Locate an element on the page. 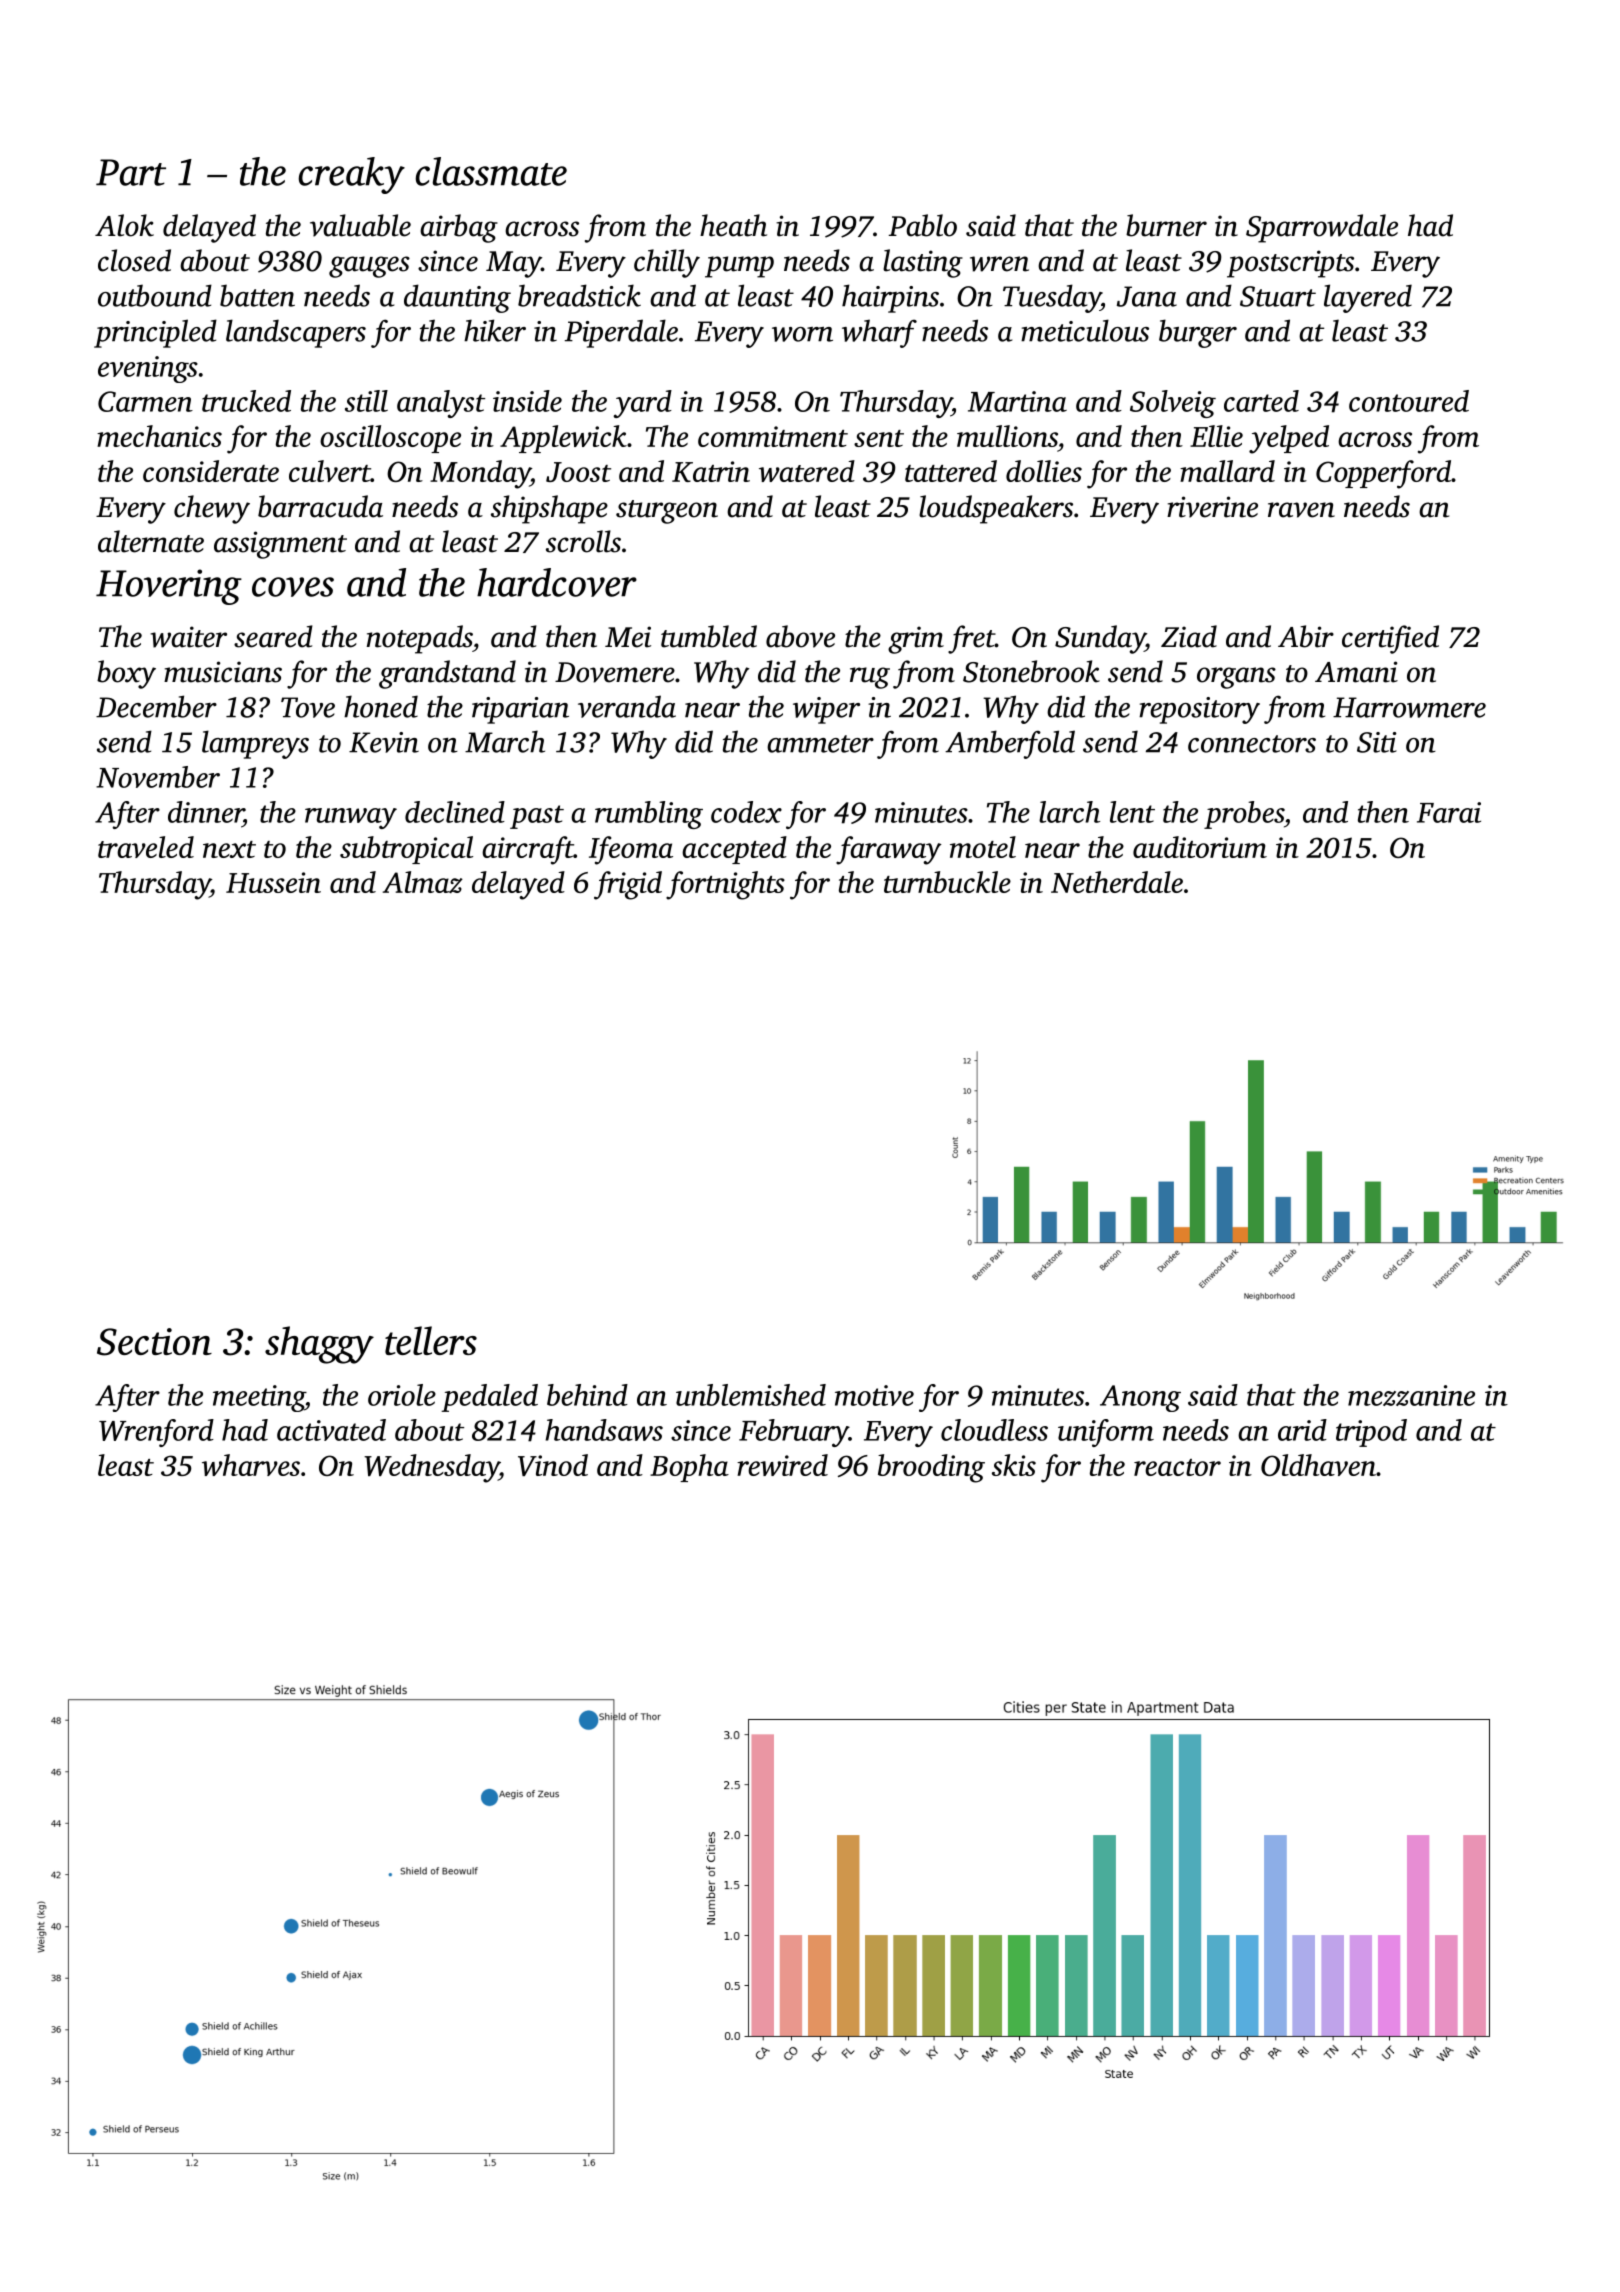 This document has width=1620, height=2292. Hovering is located at coordinates (169, 587).
